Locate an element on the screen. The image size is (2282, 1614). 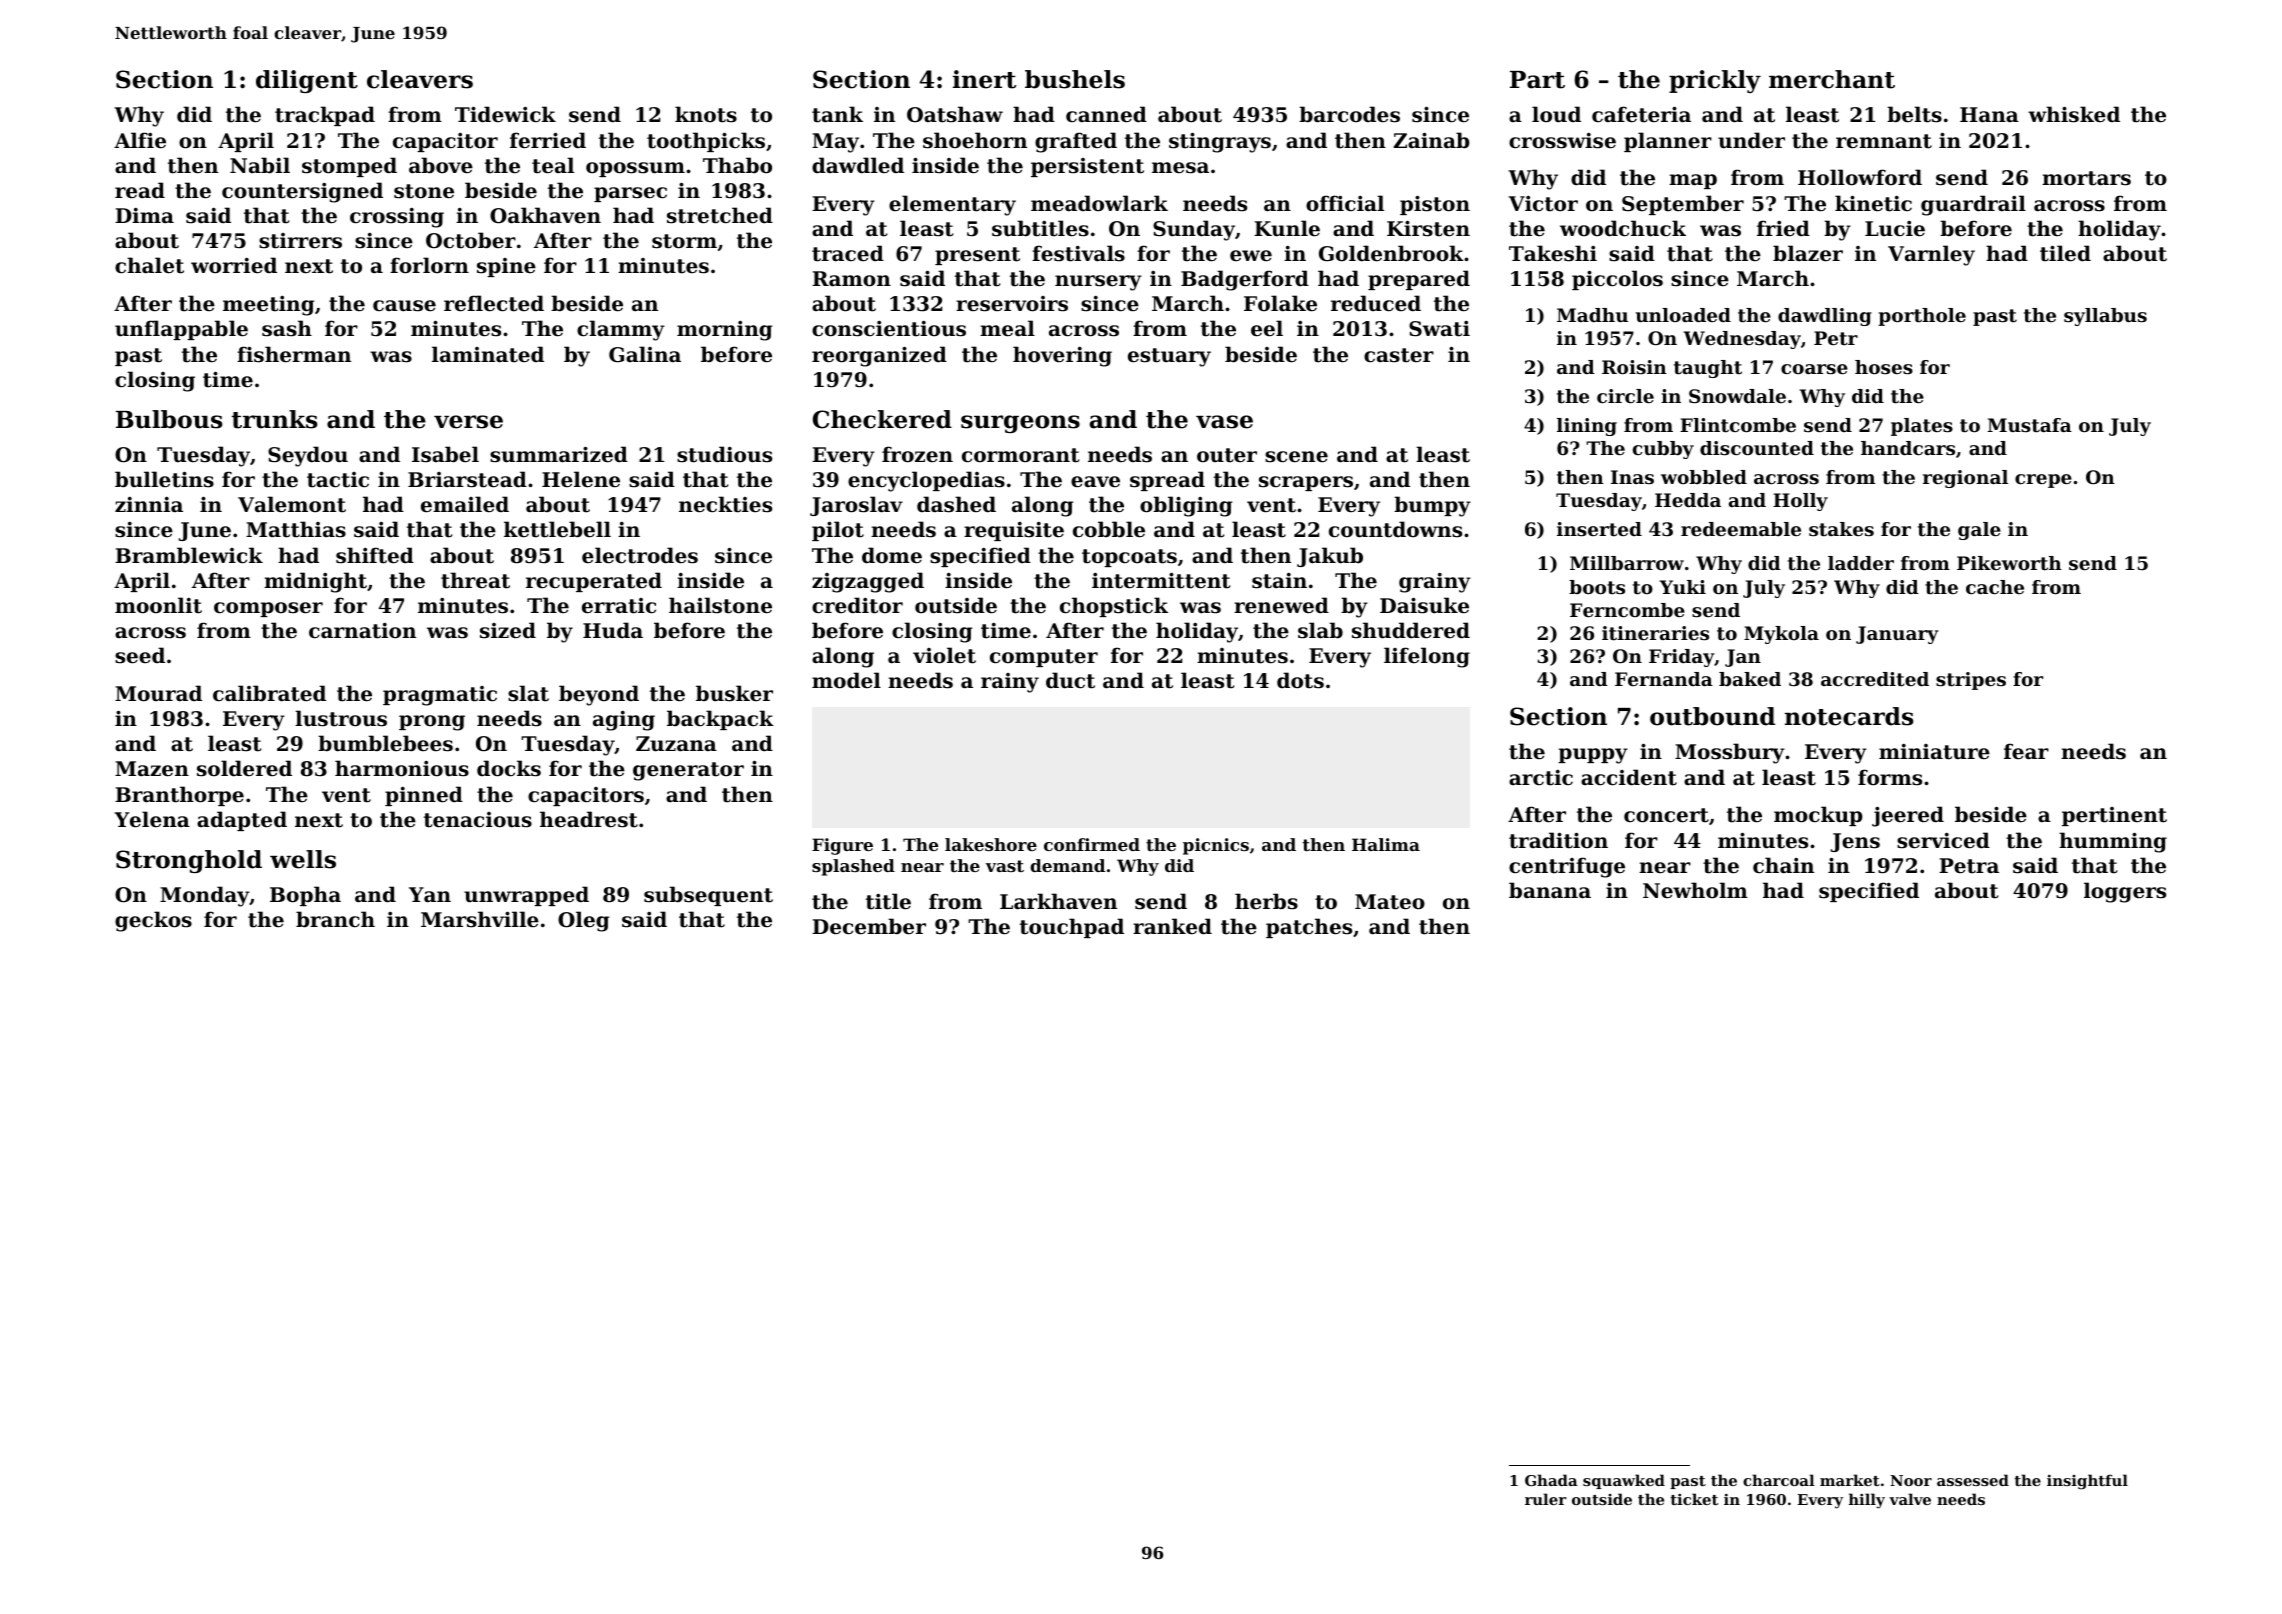
pragmatic is located at coordinates (440, 696).
